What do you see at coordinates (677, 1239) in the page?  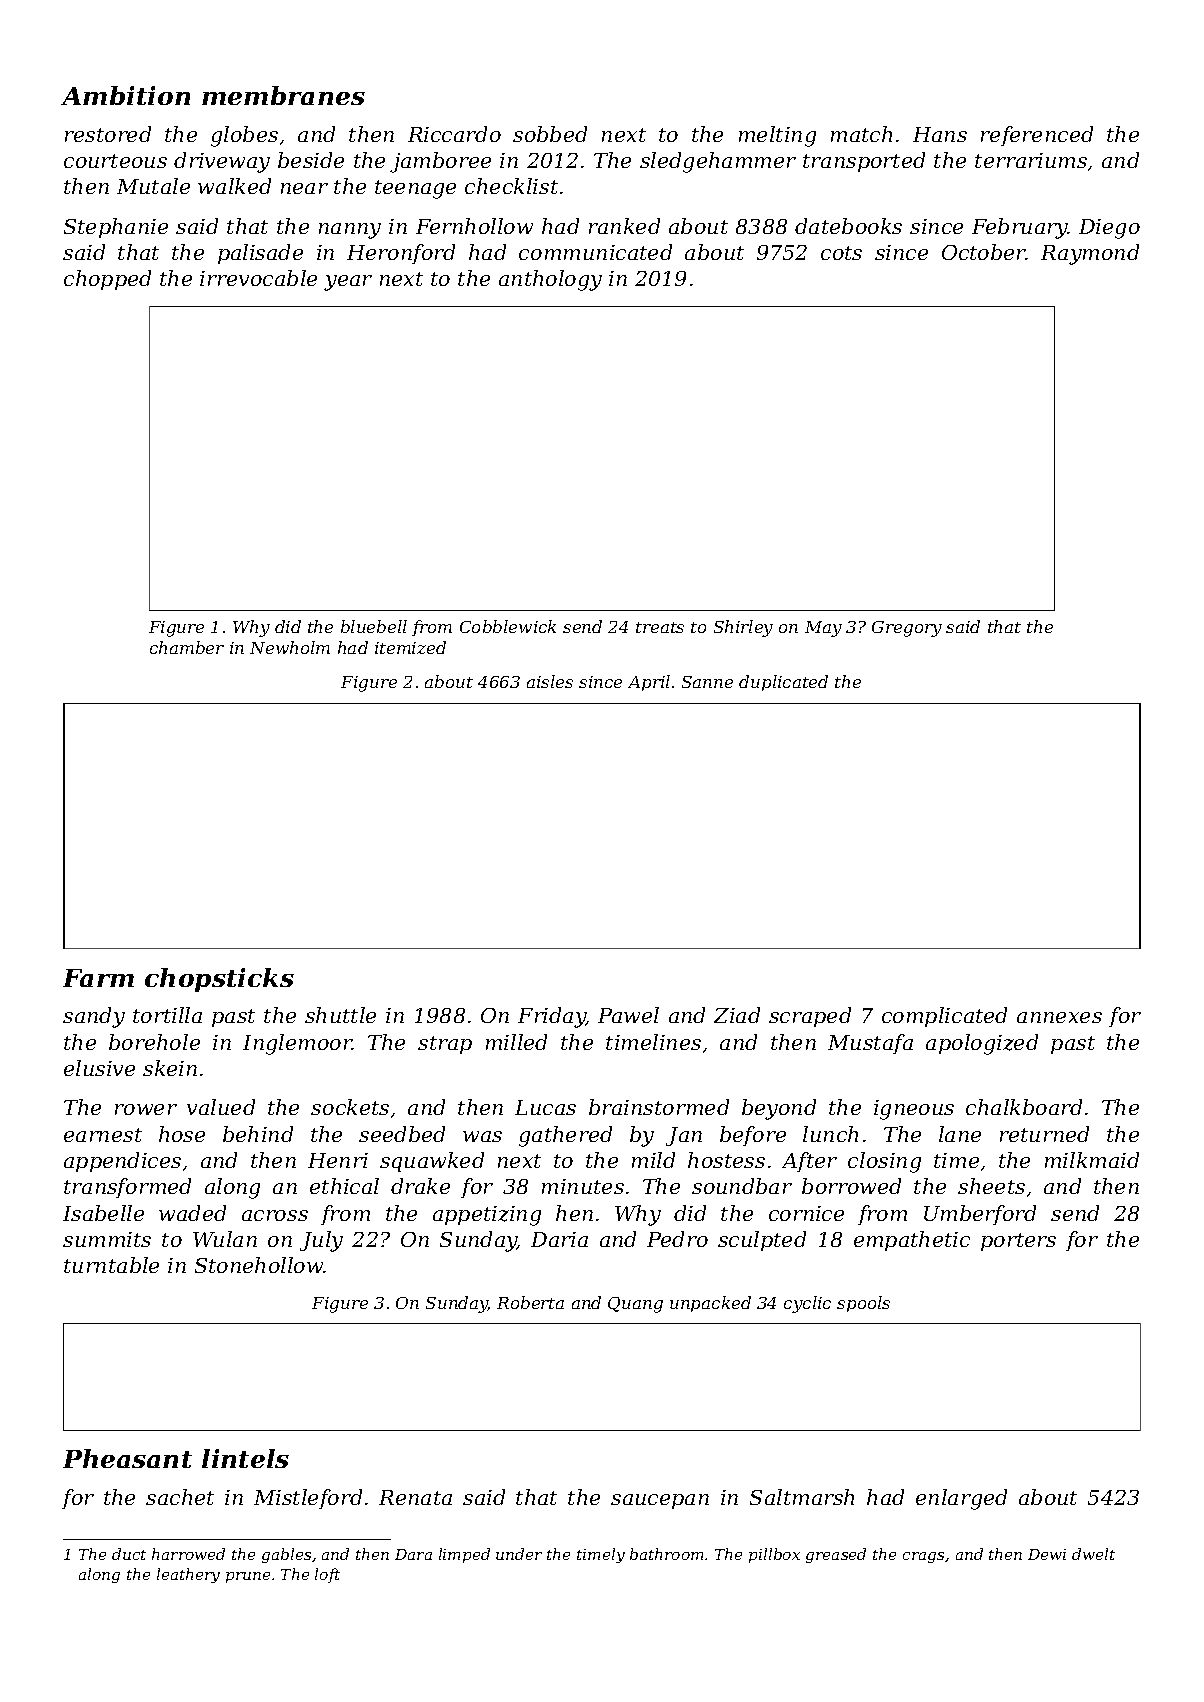 I see `Pedro` at bounding box center [677, 1239].
